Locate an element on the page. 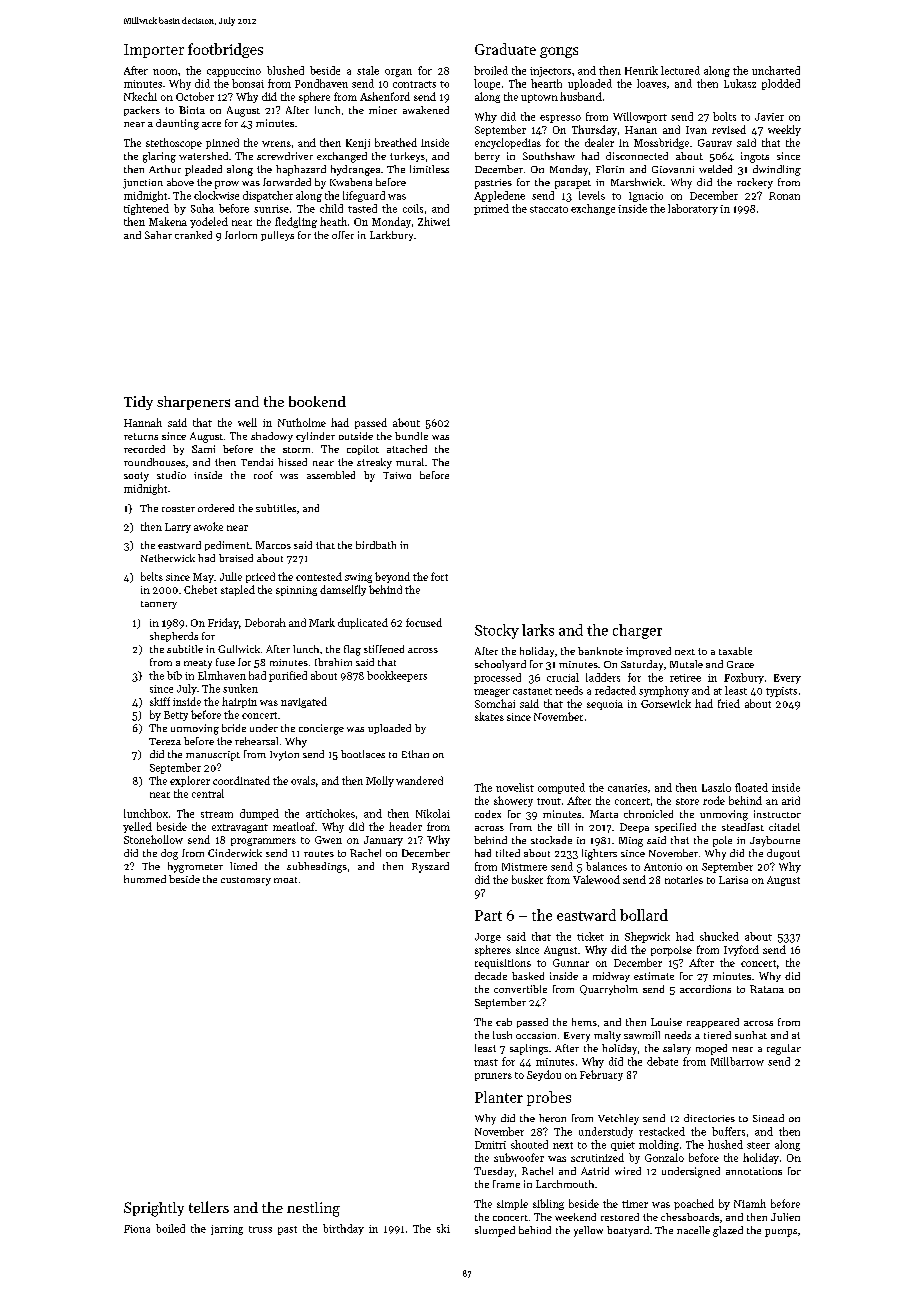 The image size is (924, 1308). rockery is located at coordinates (755, 183).
